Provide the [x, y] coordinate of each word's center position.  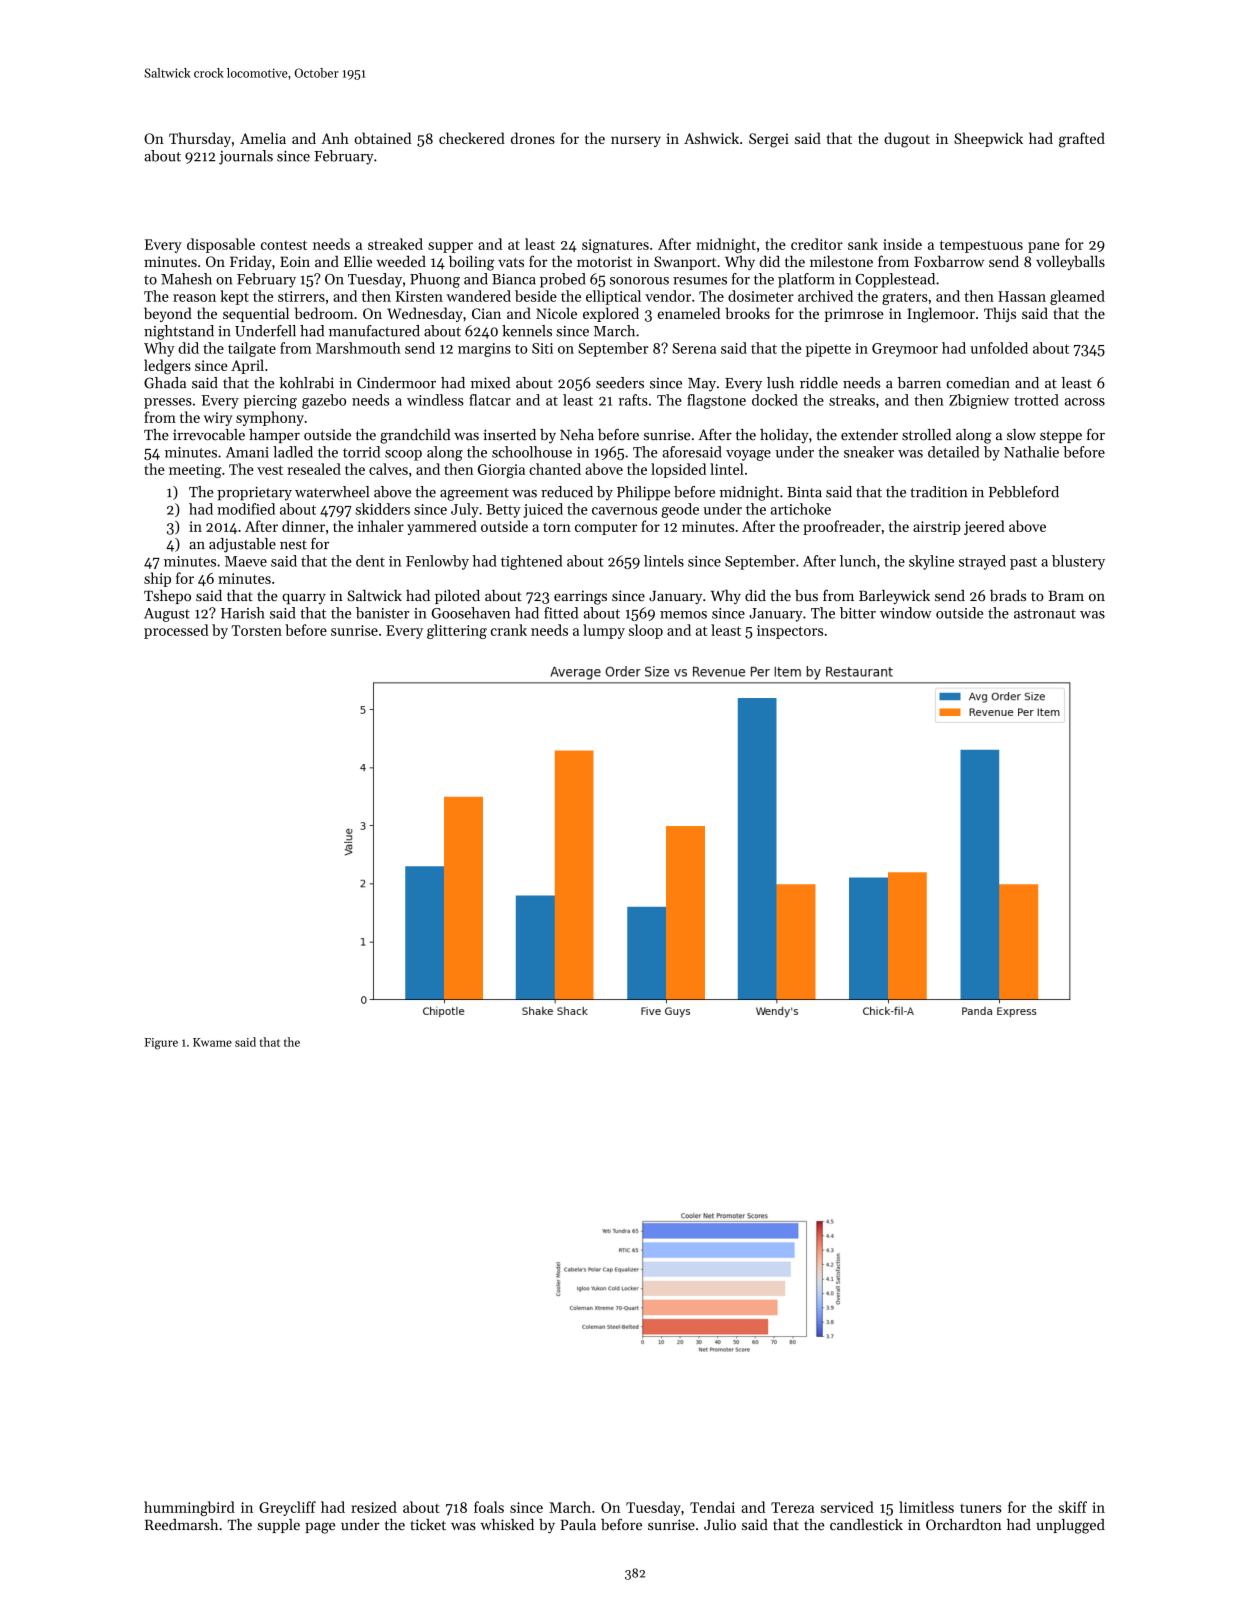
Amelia [263, 138]
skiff [1072, 1507]
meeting [195, 471]
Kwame [212, 1042]
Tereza [792, 1507]
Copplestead [895, 280]
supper [450, 247]
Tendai [712, 1507]
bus [806, 595]
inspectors [790, 632]
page [320, 1528]
